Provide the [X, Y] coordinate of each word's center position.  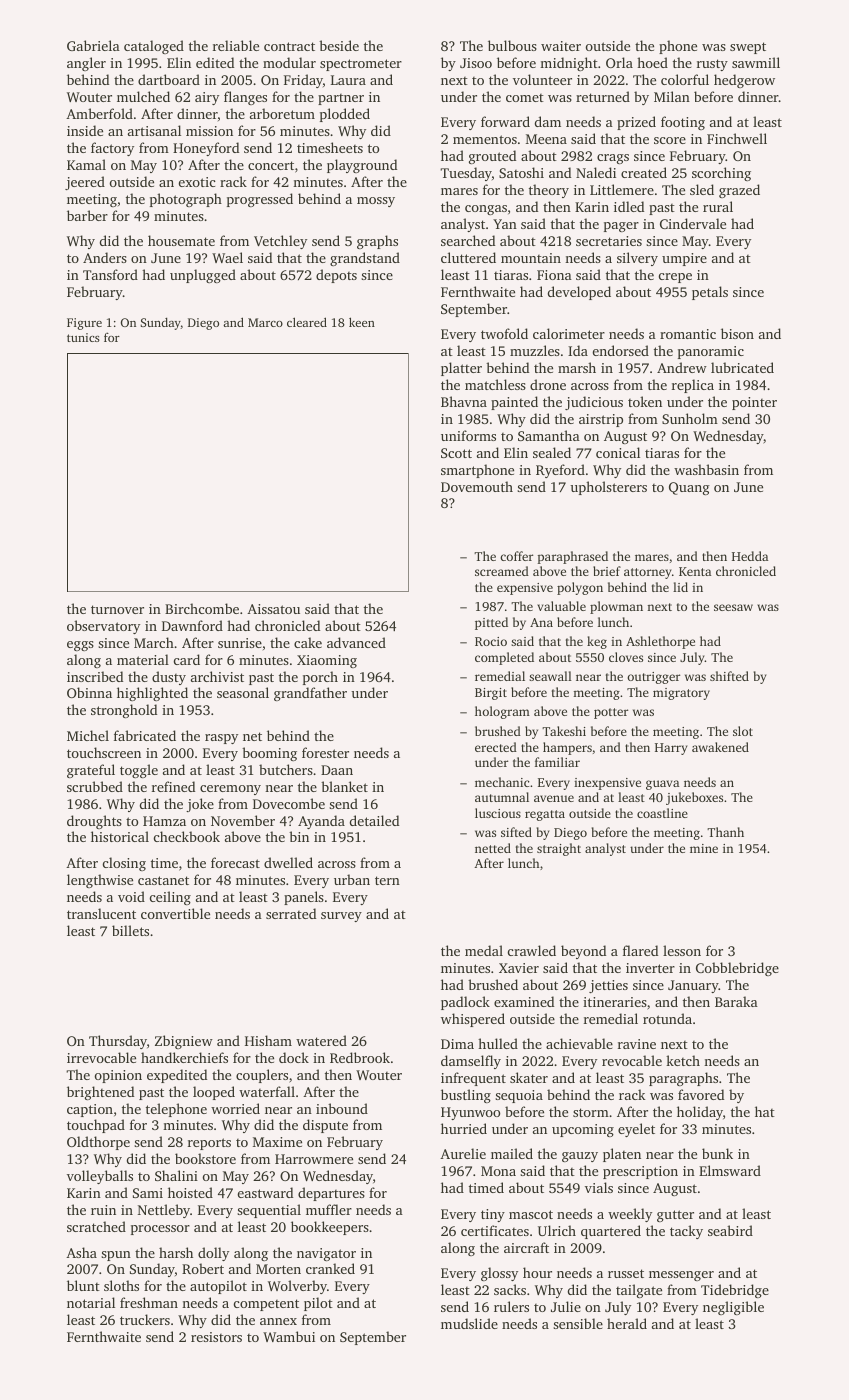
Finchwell [737, 138]
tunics [83, 337]
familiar [557, 762]
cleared [307, 322]
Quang [689, 488]
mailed [512, 1153]
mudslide [469, 1323]
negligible [733, 1308]
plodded [345, 115]
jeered [85, 183]
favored [701, 1094]
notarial [91, 1302]
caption [90, 1110]
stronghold [124, 711]
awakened [720, 747]
